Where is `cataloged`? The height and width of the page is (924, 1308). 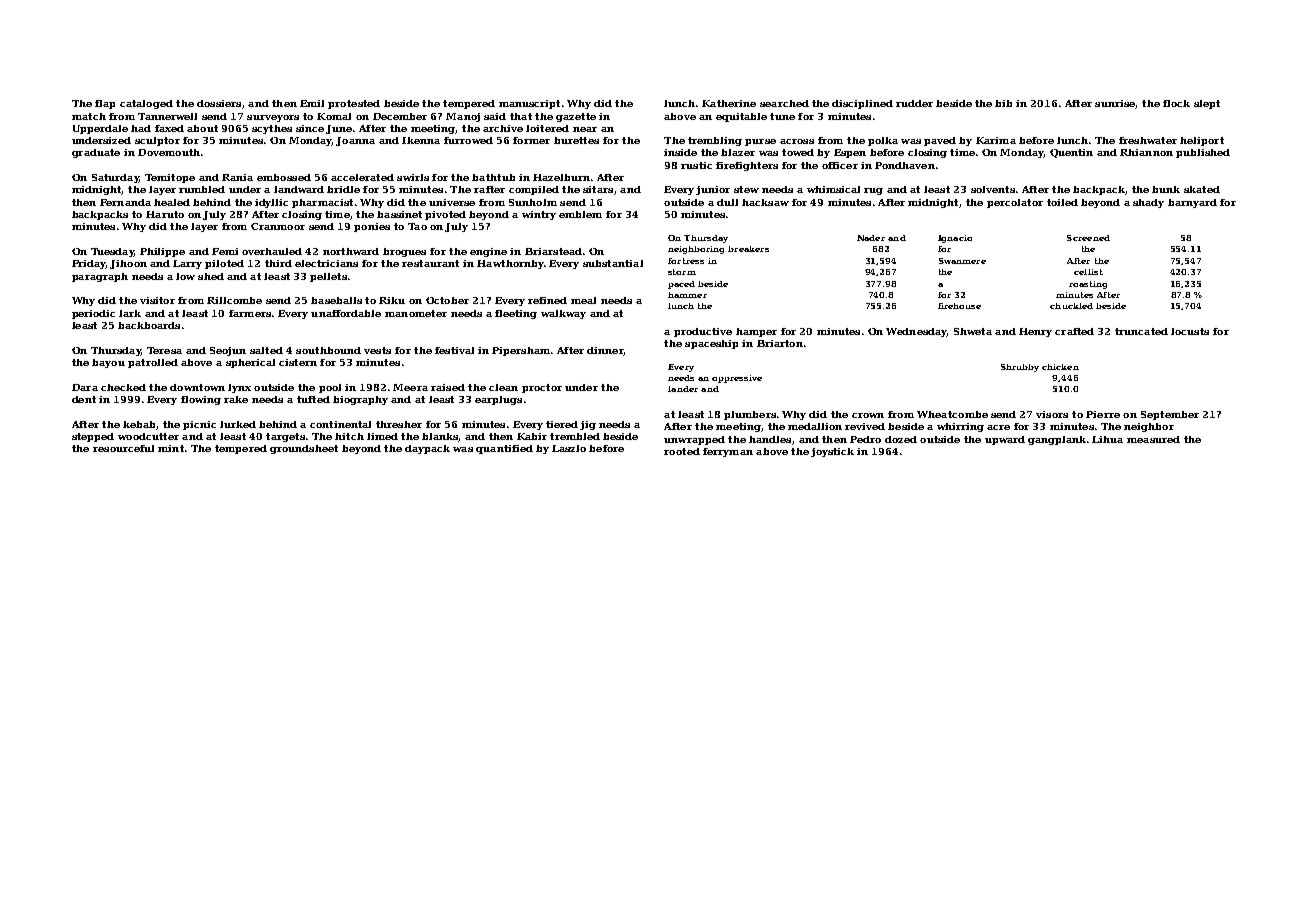
cataloged is located at coordinates (146, 104).
